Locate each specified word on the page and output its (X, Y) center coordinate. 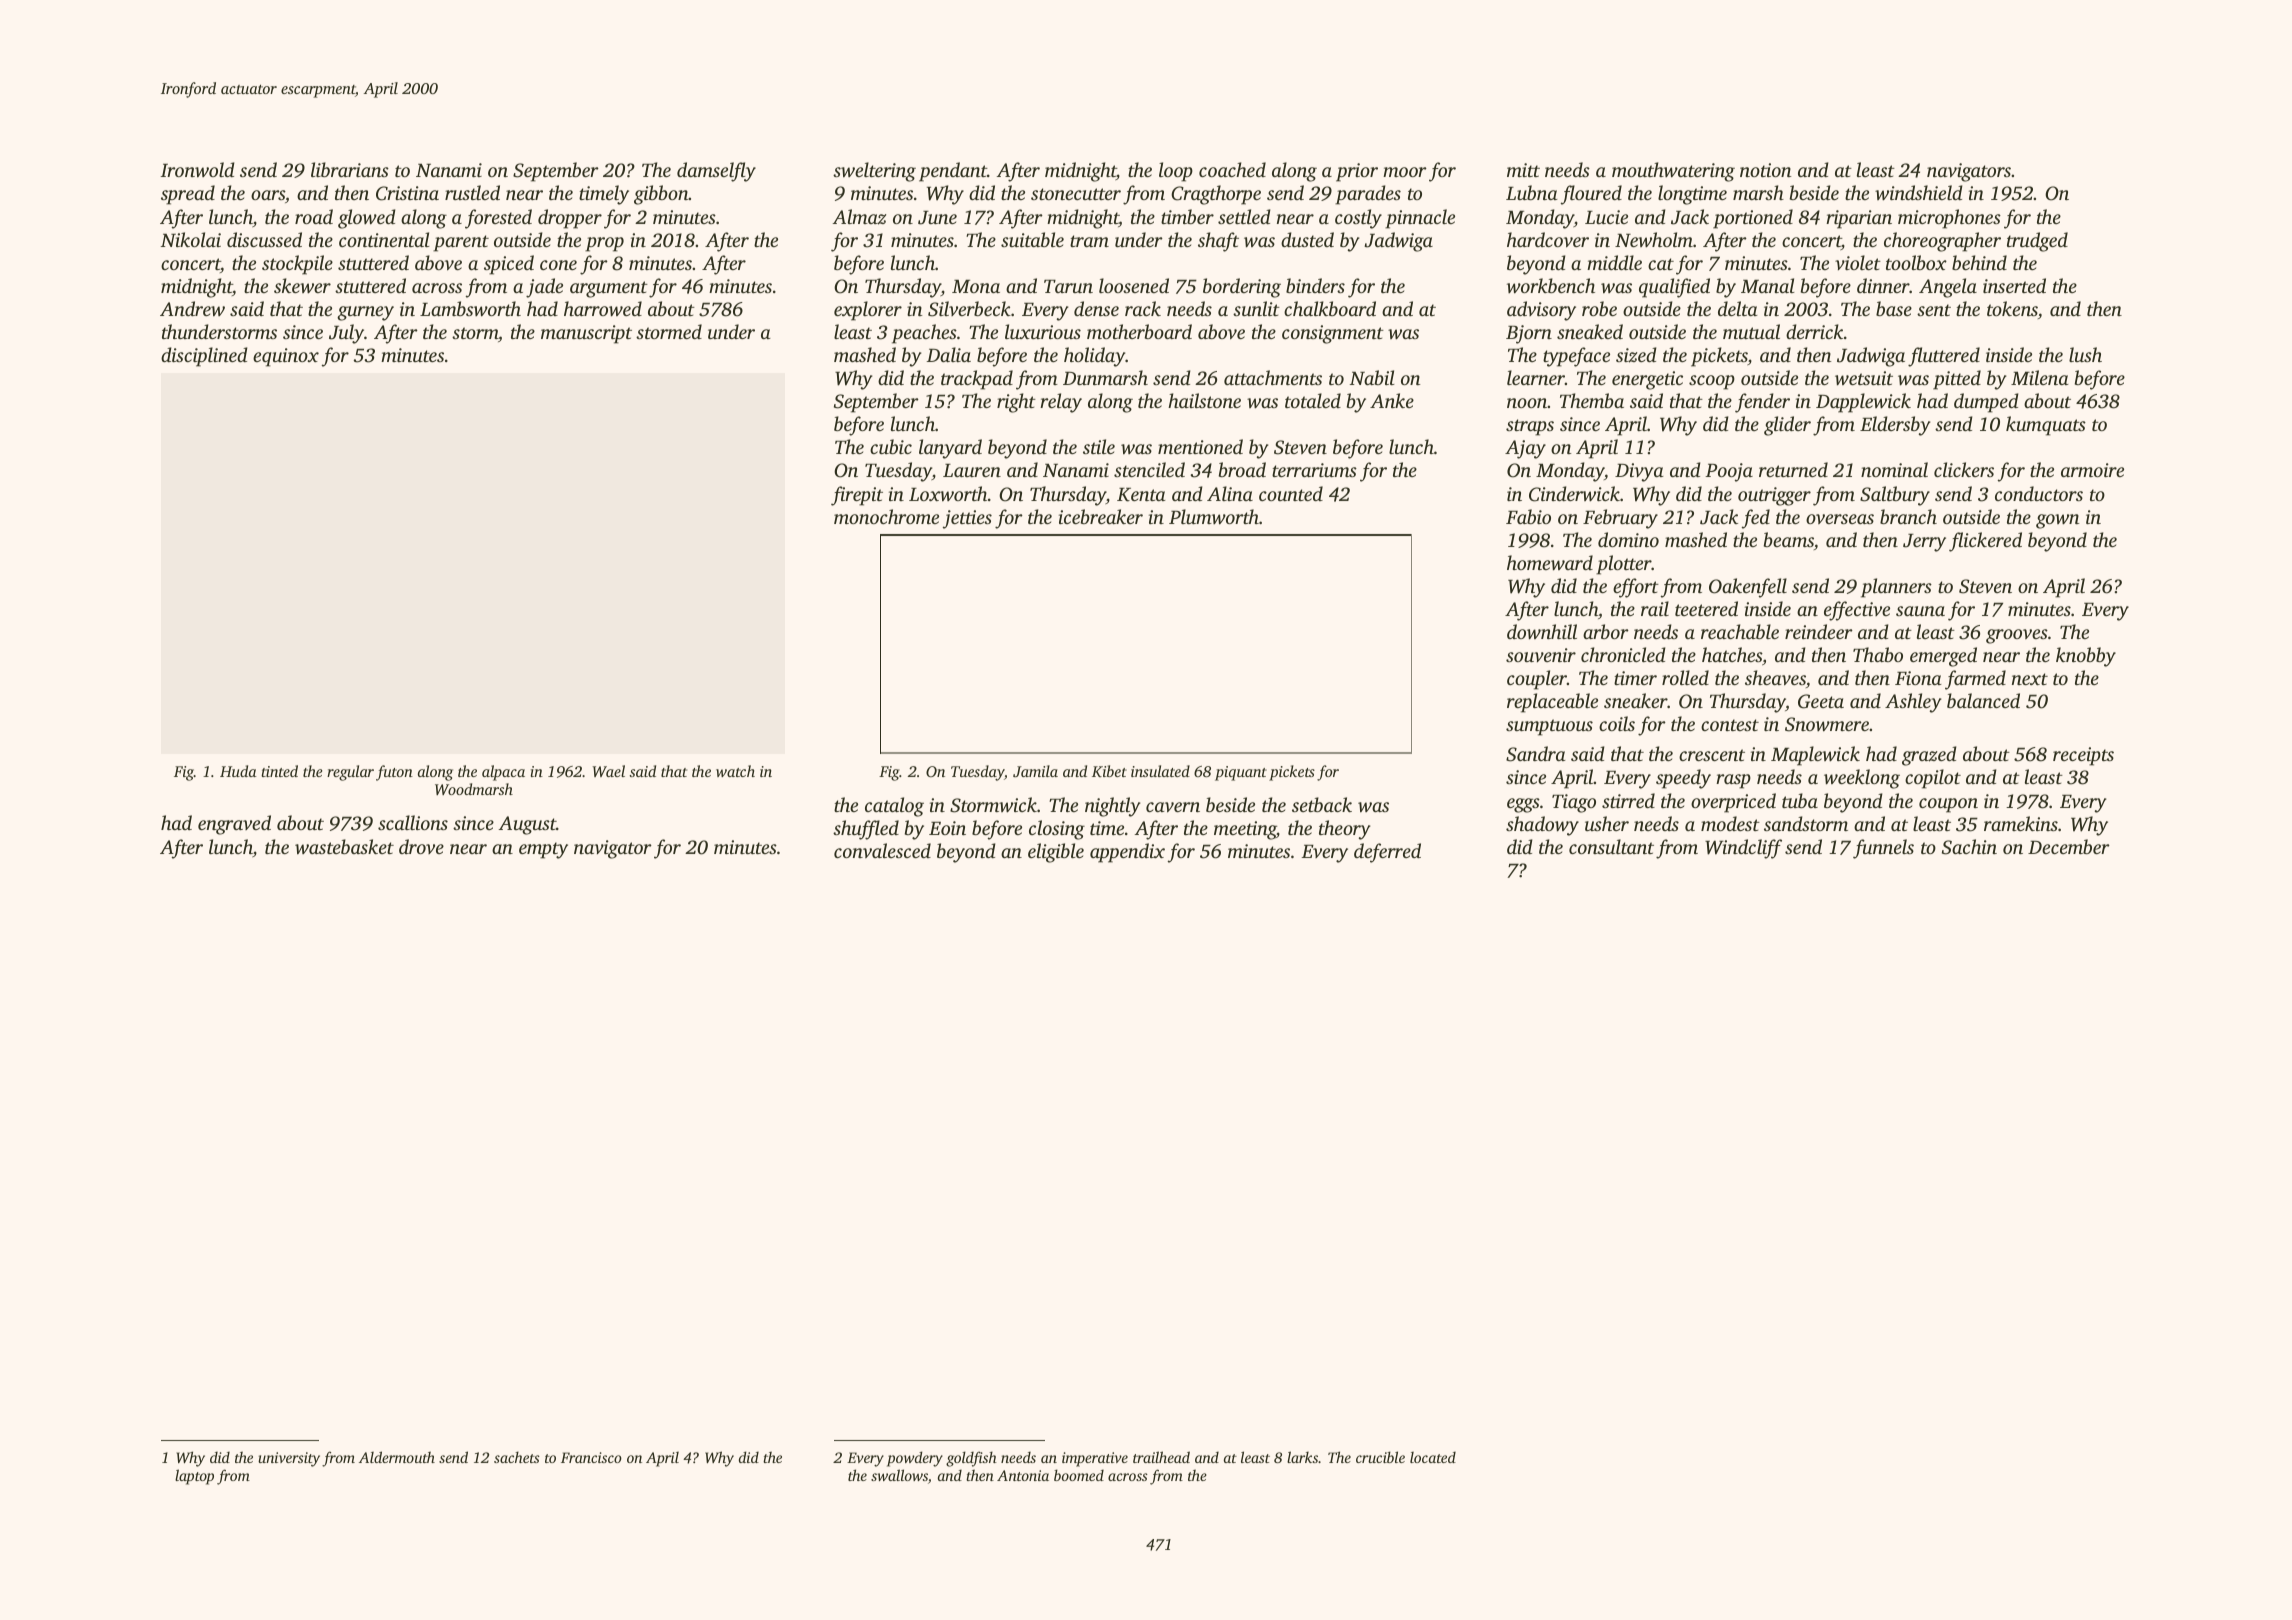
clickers (1964, 469)
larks (1302, 1457)
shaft (1218, 242)
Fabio (1528, 516)
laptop (194, 1477)
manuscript (586, 334)
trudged (2037, 242)
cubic (891, 446)
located (1433, 1457)
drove (421, 846)
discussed (264, 239)
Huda (238, 771)
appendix (1127, 853)
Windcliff (1743, 849)
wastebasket (344, 847)
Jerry (1924, 543)
